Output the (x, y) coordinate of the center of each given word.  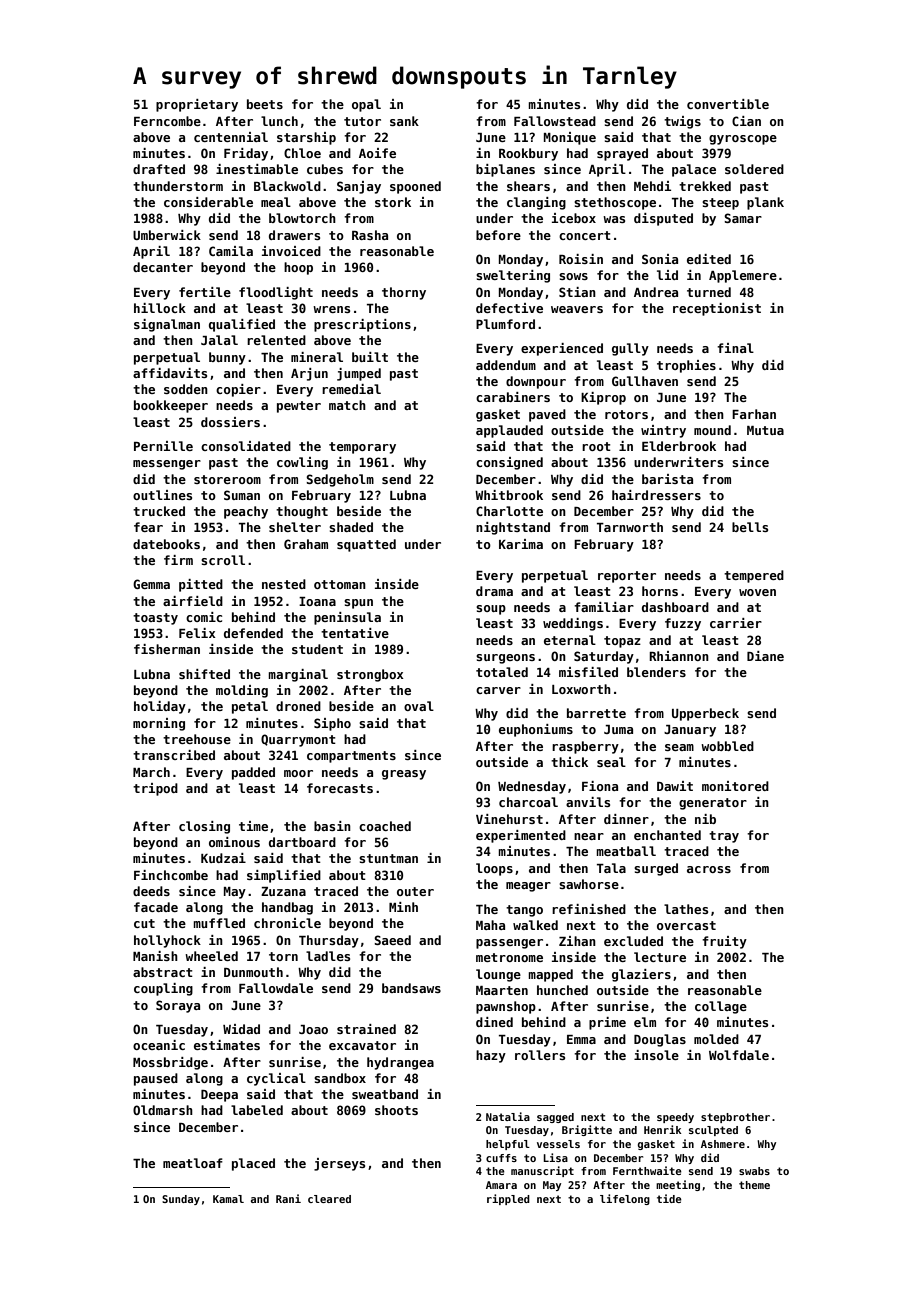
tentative (355, 633)
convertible (728, 104)
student (317, 649)
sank (404, 121)
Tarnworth (630, 527)
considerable (208, 202)
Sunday (181, 1200)
